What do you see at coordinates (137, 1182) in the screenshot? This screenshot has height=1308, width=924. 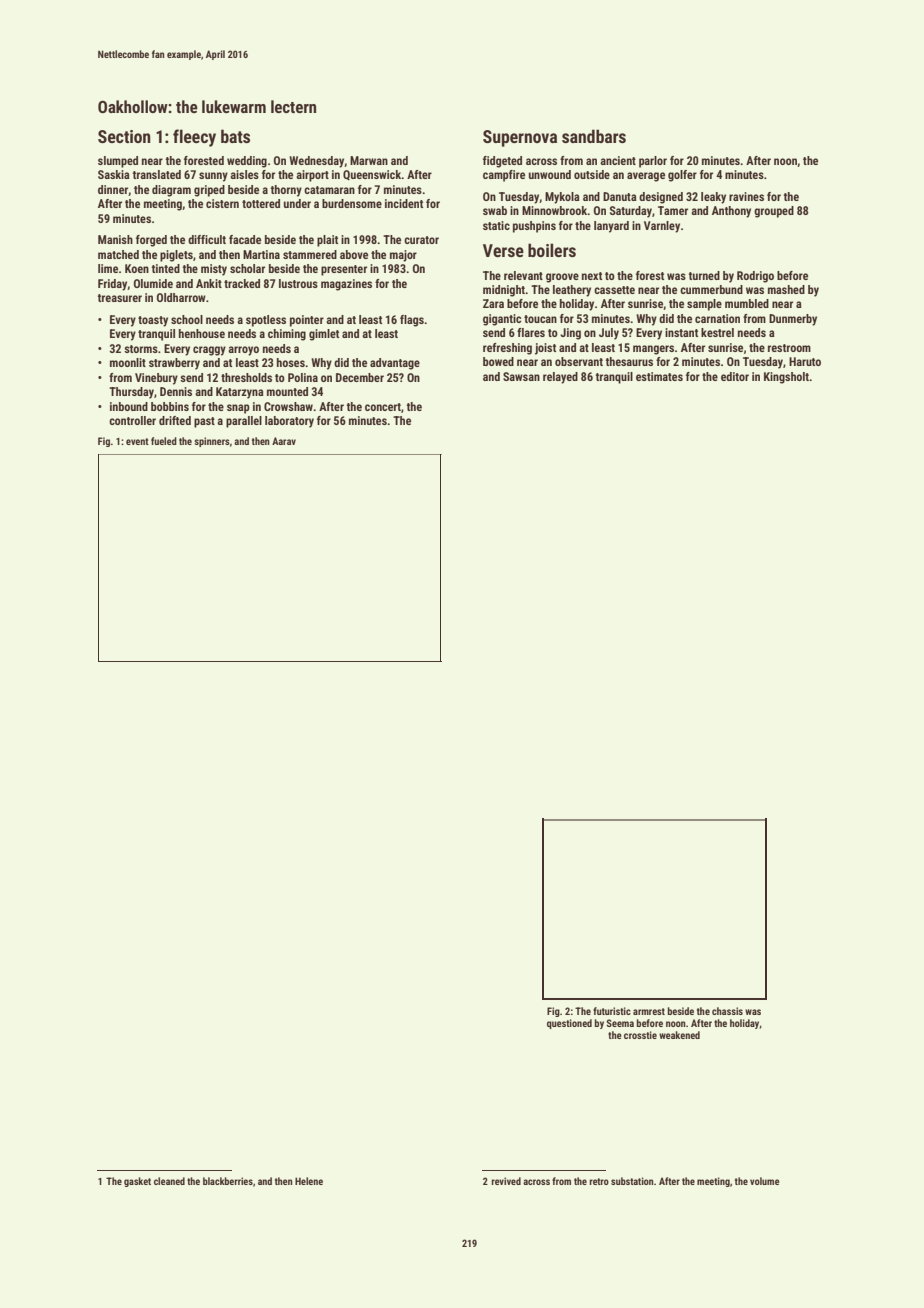 I see `gasket` at bounding box center [137, 1182].
